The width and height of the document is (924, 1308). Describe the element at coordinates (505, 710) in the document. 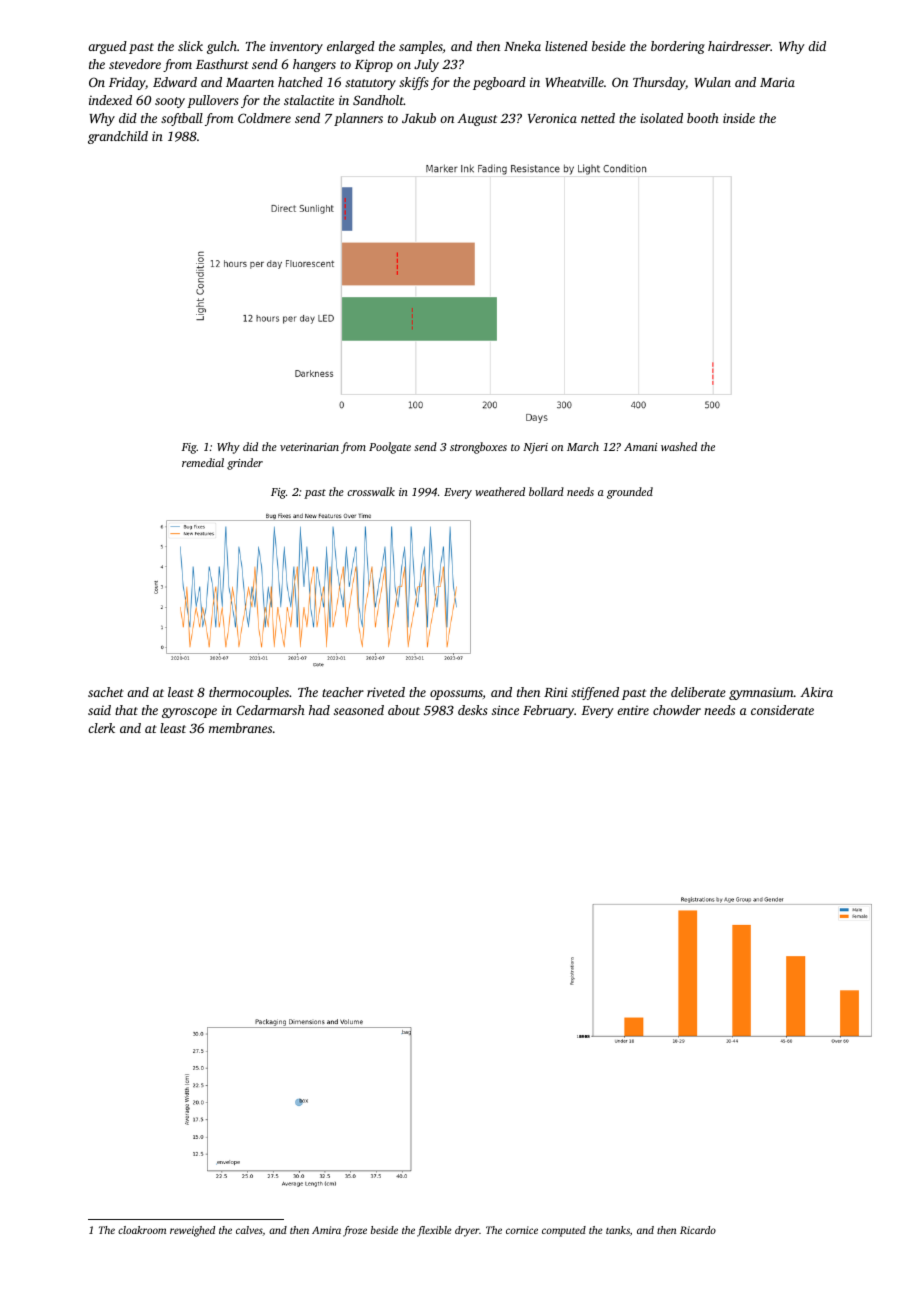

I see `since` at that location.
